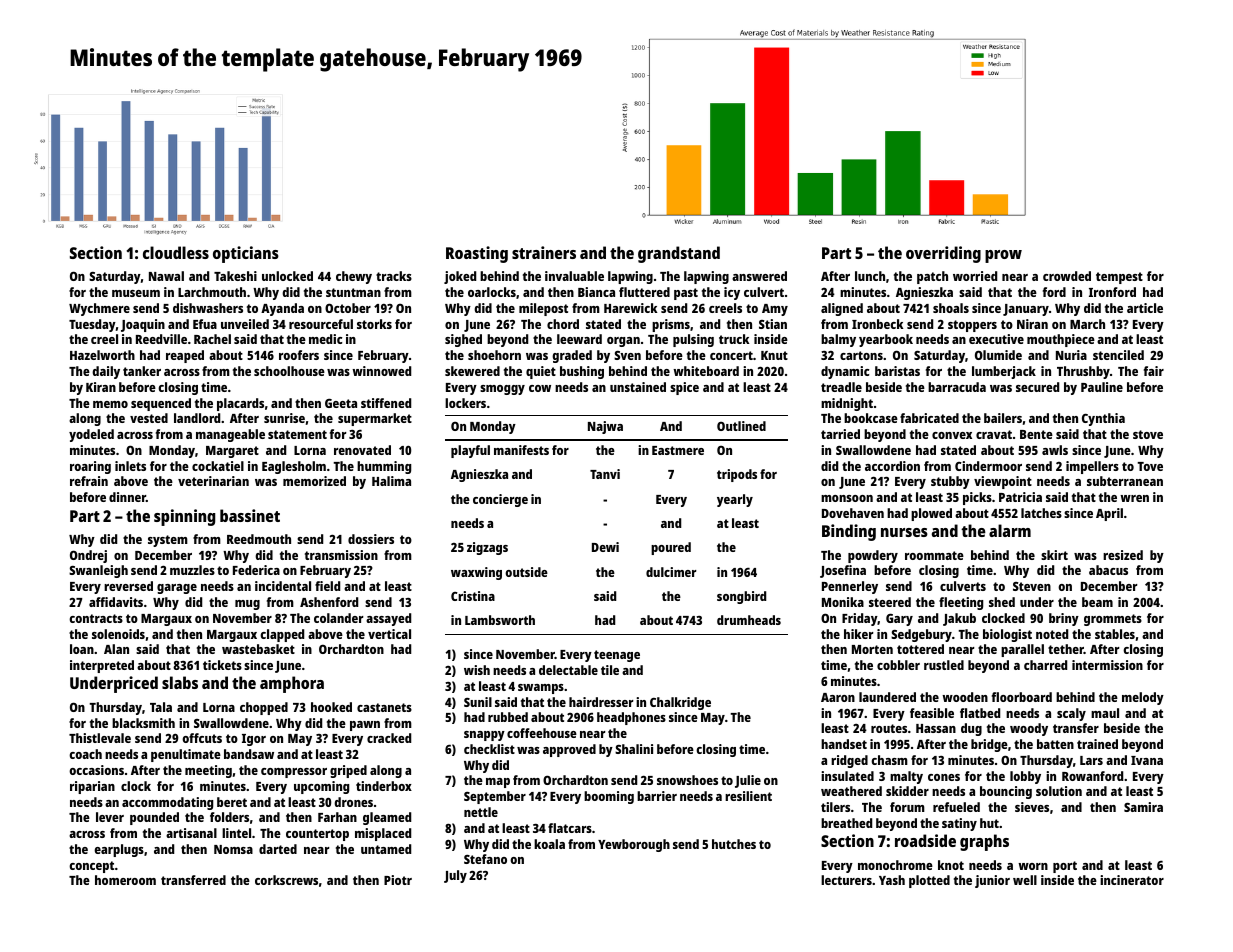  Describe the element at coordinates (846, 880) in the document. I see `lecturers` at that location.
